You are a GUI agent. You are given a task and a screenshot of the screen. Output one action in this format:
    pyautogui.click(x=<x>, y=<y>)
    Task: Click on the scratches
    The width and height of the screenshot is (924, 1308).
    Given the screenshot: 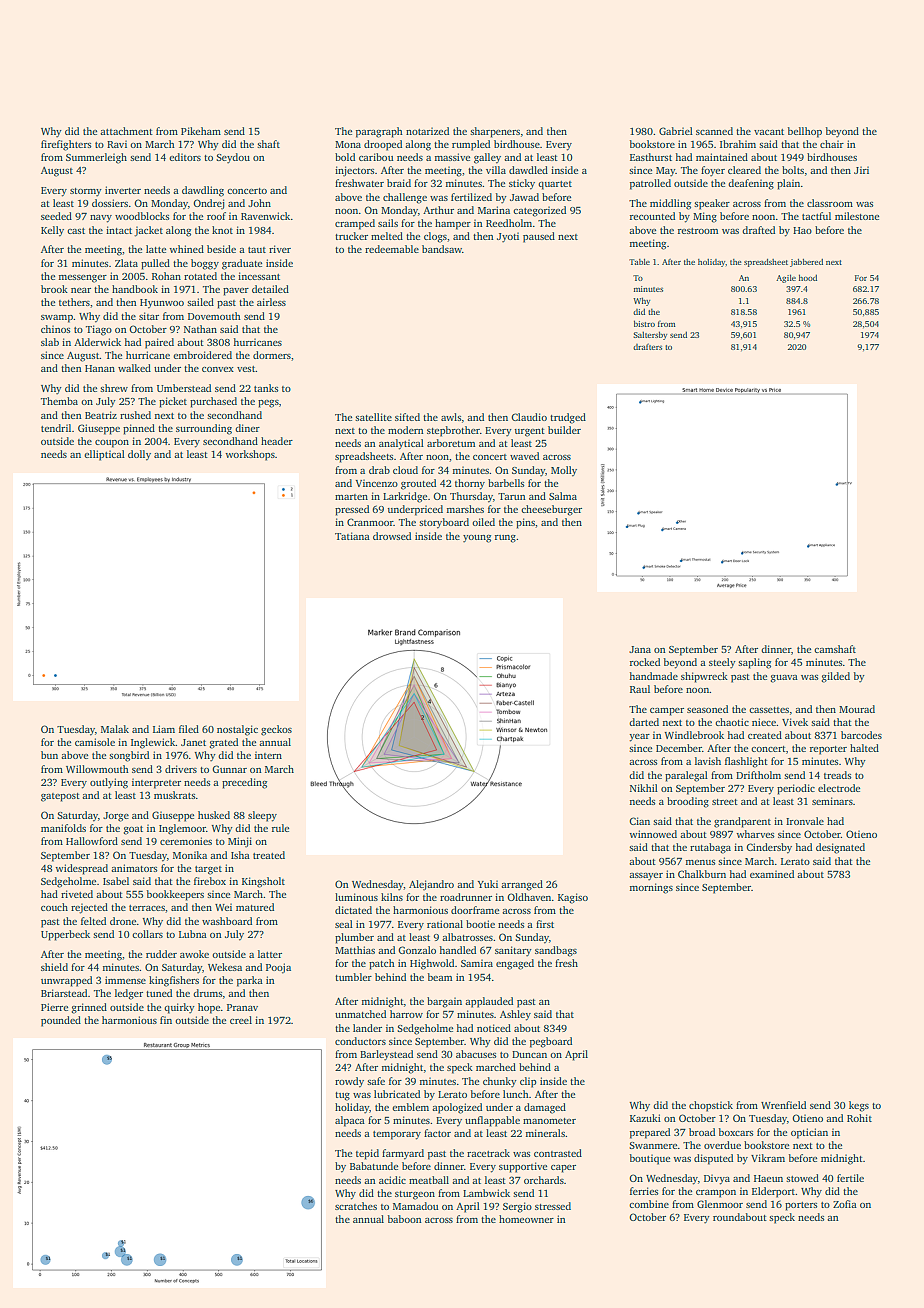 What is the action you would take?
    pyautogui.click(x=356, y=1206)
